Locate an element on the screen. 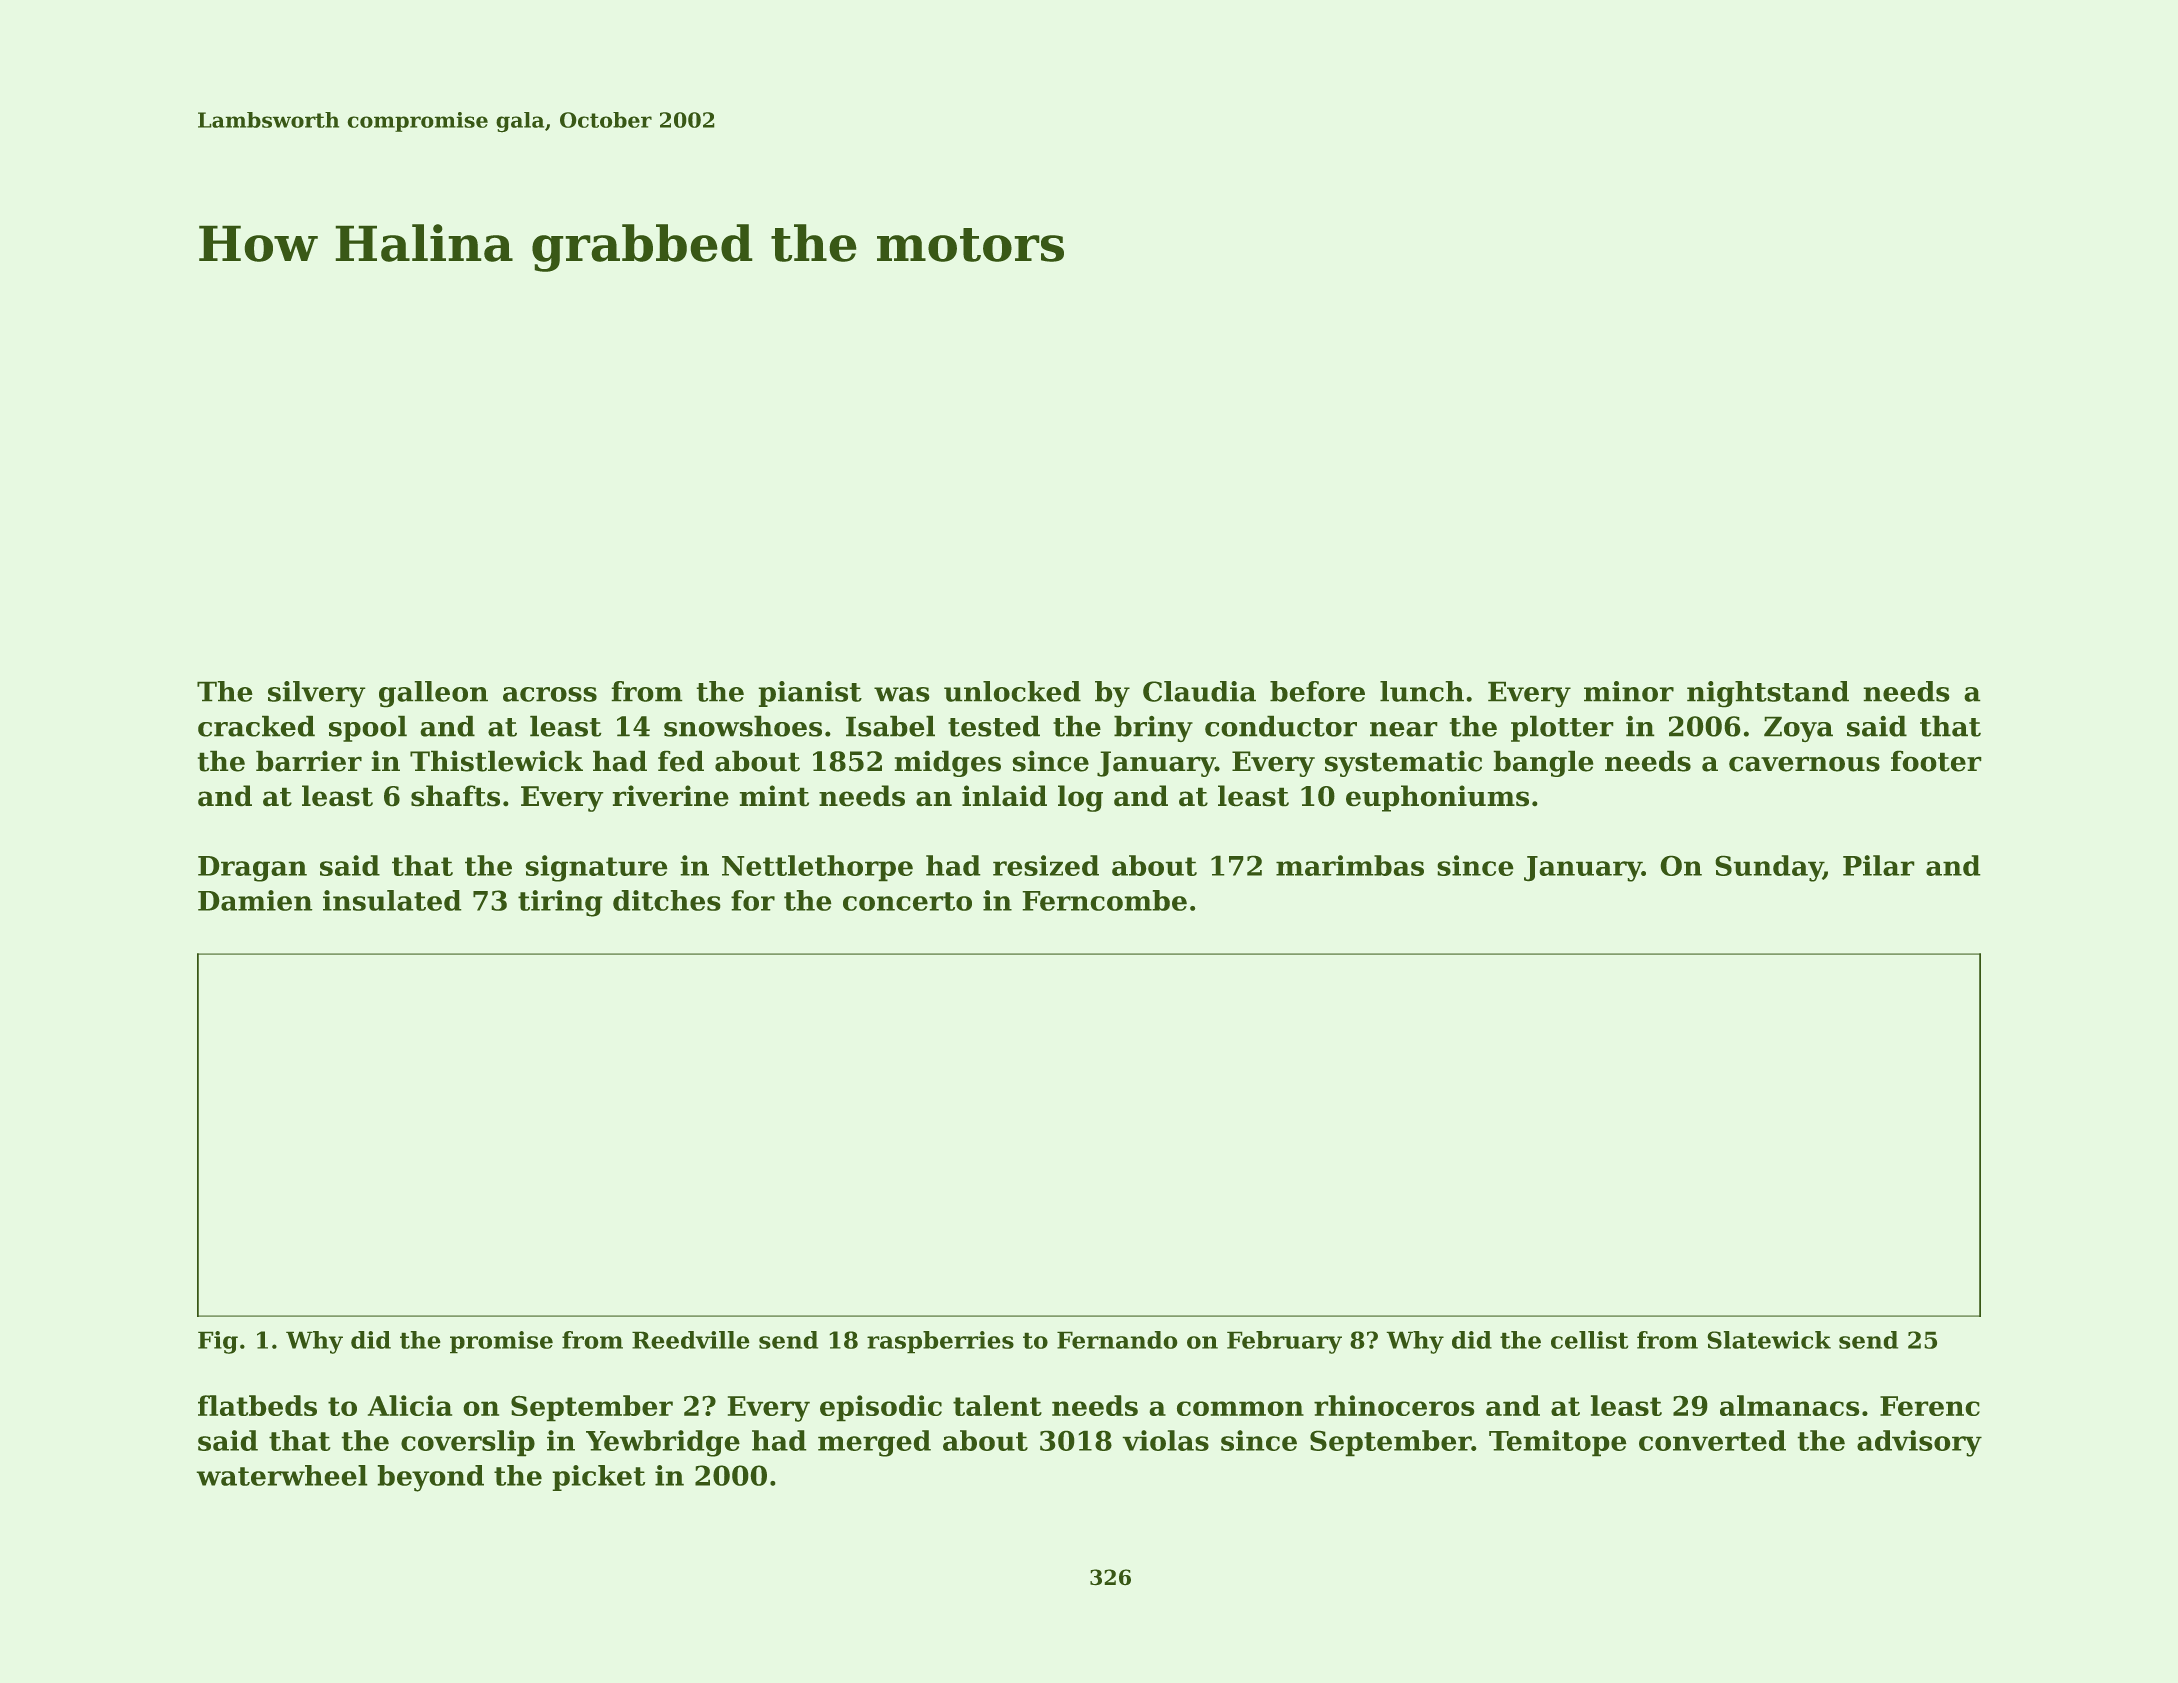  Sunday is located at coordinates (1769, 868).
